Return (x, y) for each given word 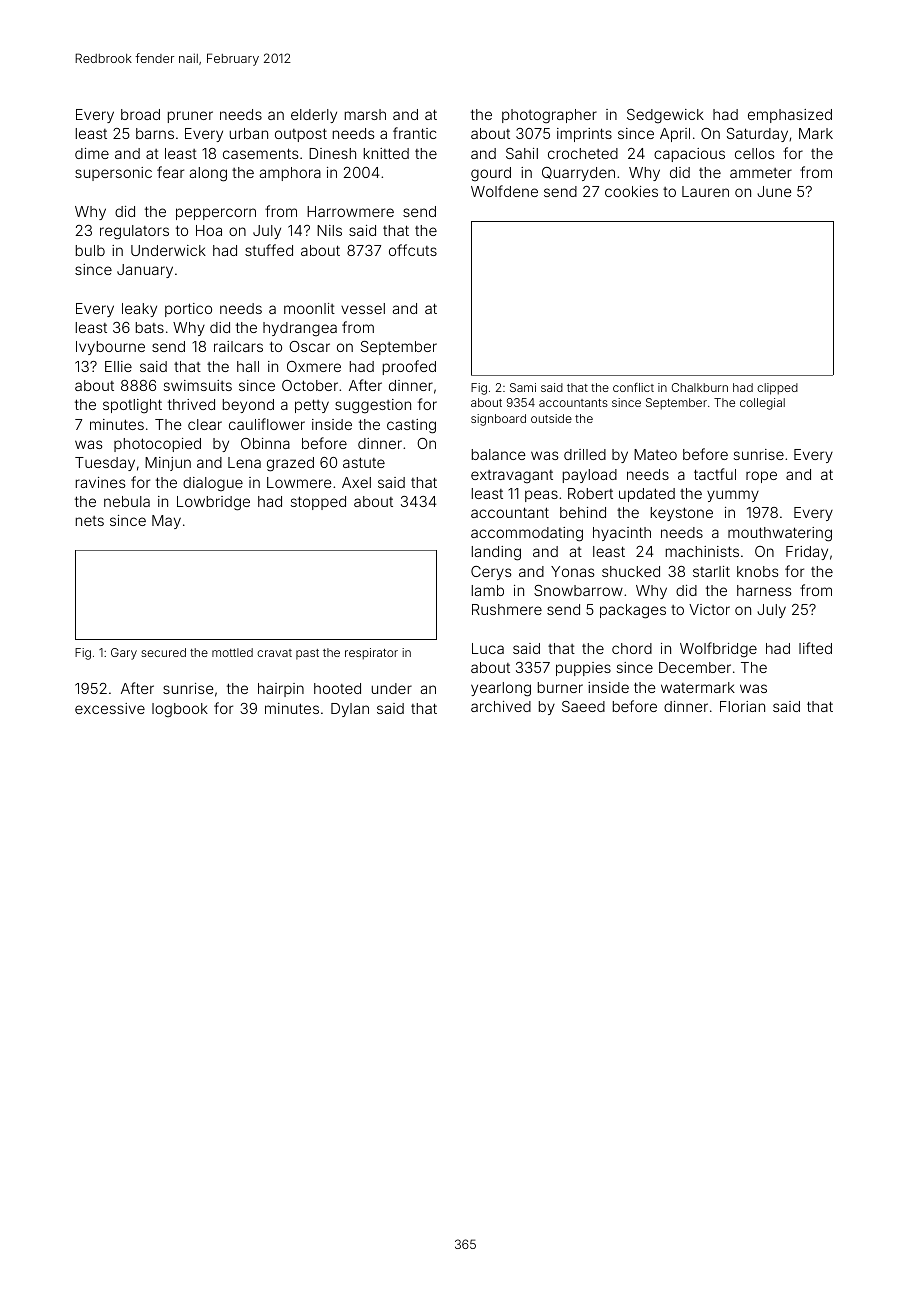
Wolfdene (504, 191)
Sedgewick (665, 116)
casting (411, 426)
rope (761, 477)
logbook (180, 710)
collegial (762, 404)
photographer (549, 116)
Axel (356, 482)
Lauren (705, 191)
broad (140, 114)
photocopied (157, 445)
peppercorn (216, 214)
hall (248, 366)
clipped (777, 389)
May (166, 522)
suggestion (373, 406)
